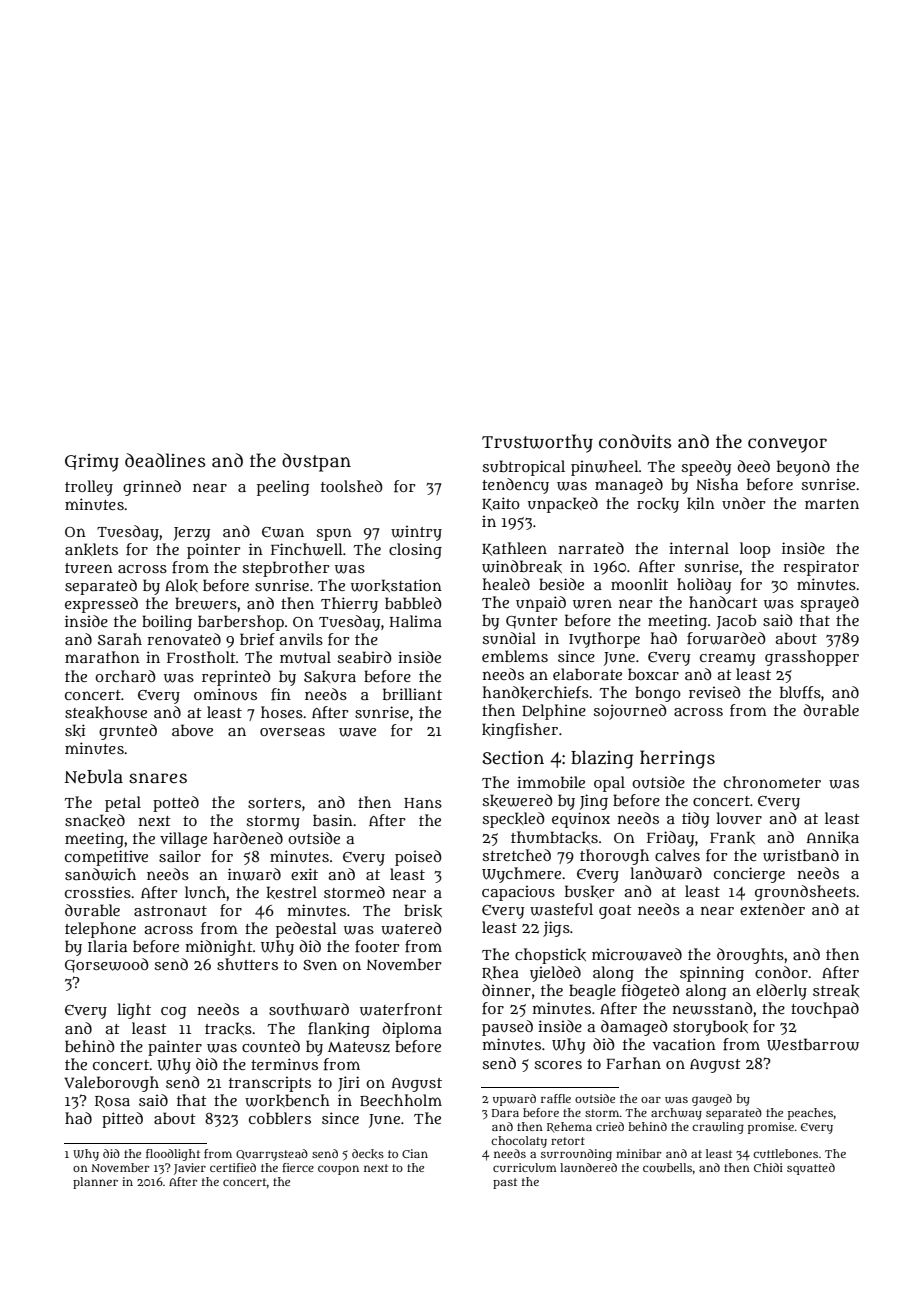 Image resolution: width=924 pixels, height=1308 pixels. What do you see at coordinates (537, 443) in the image?
I see `Trustworthy` at bounding box center [537, 443].
